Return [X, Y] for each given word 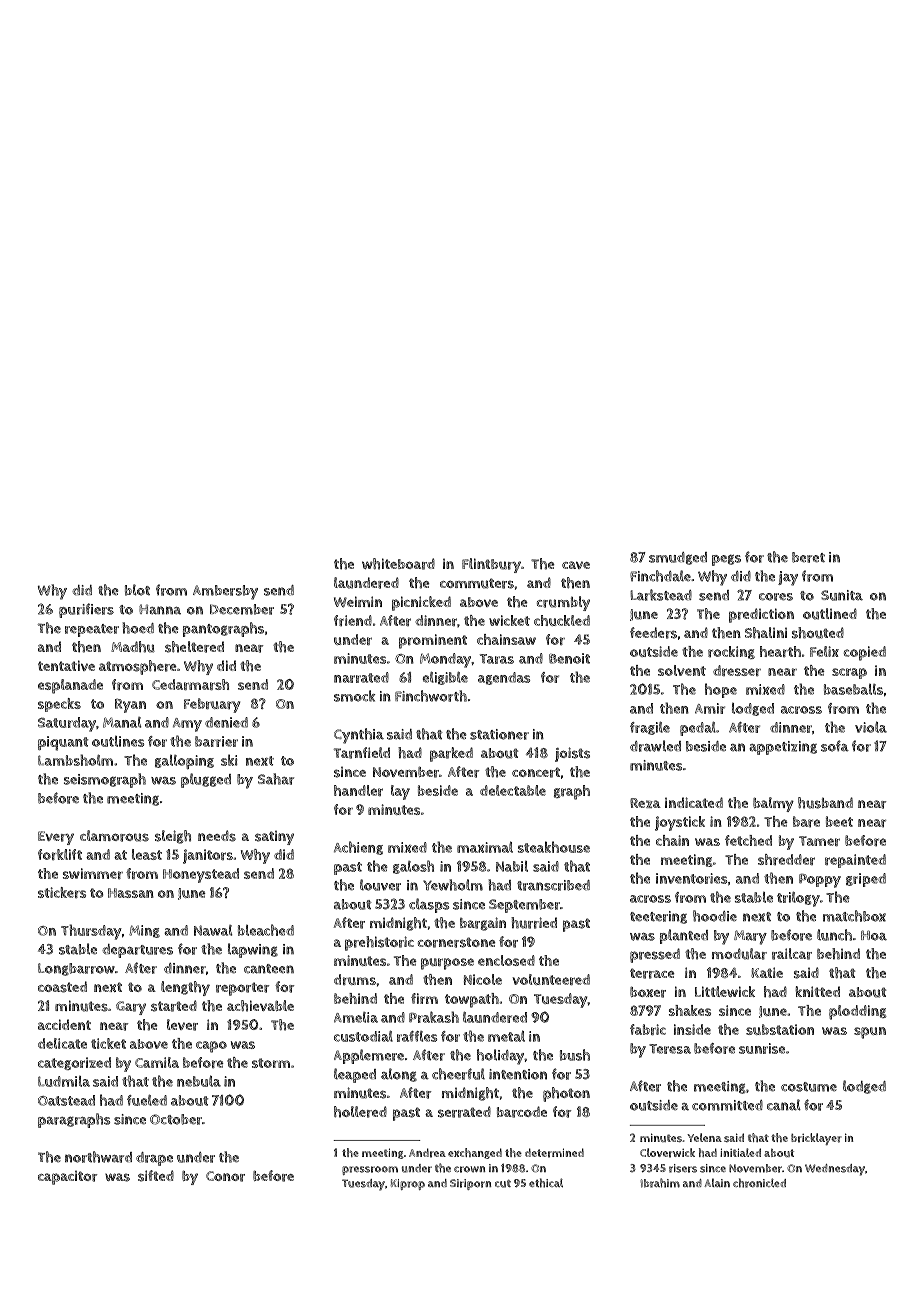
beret [808, 557]
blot [137, 590]
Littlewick [725, 991]
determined [554, 1153]
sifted [156, 1176]
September [524, 906]
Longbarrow [76, 969]
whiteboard [398, 564]
